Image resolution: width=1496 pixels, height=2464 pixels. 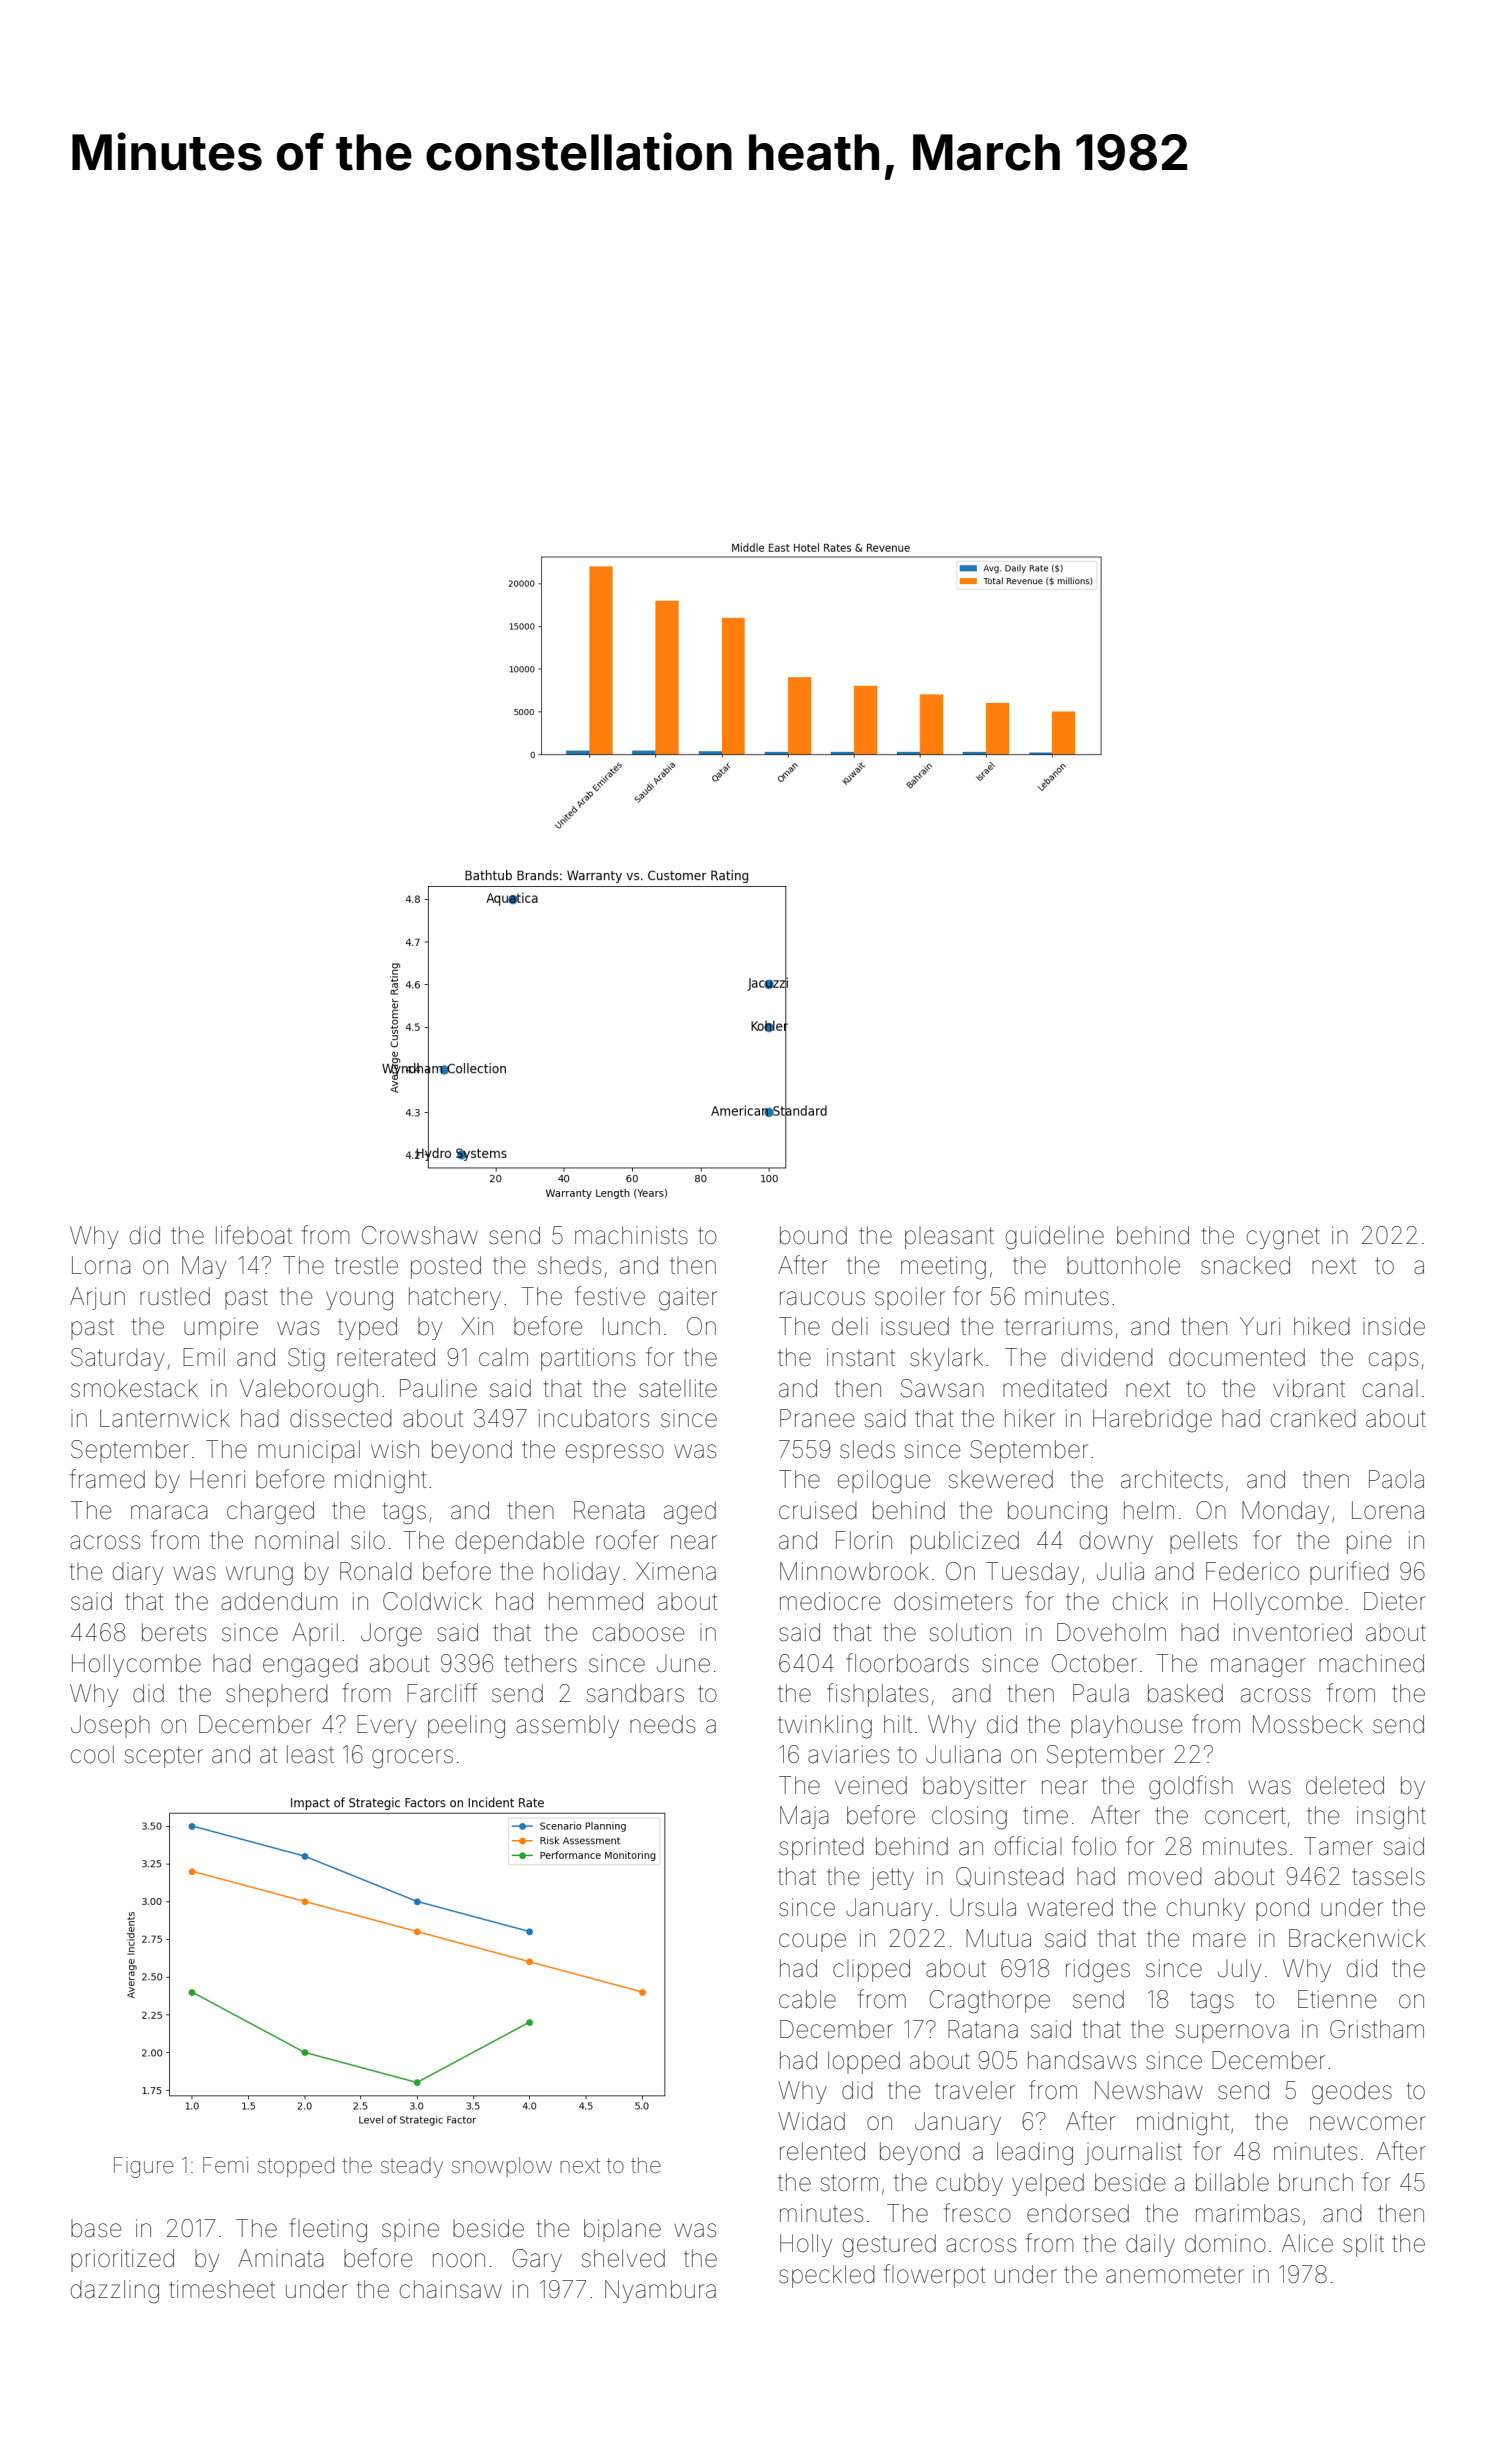 I want to click on Etienne, so click(x=1337, y=1999).
